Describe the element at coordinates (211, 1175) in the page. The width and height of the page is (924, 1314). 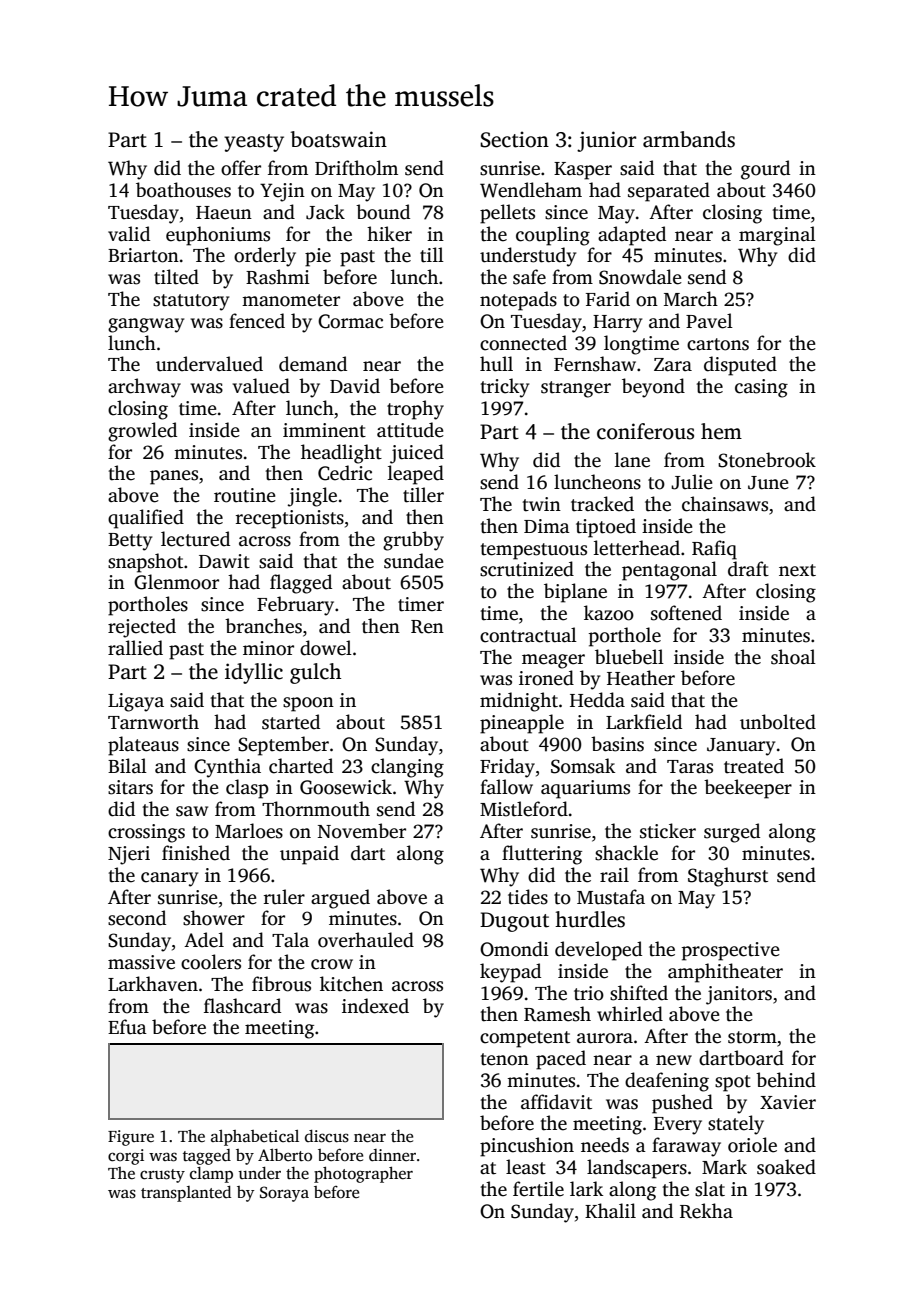
I see `clamp` at that location.
